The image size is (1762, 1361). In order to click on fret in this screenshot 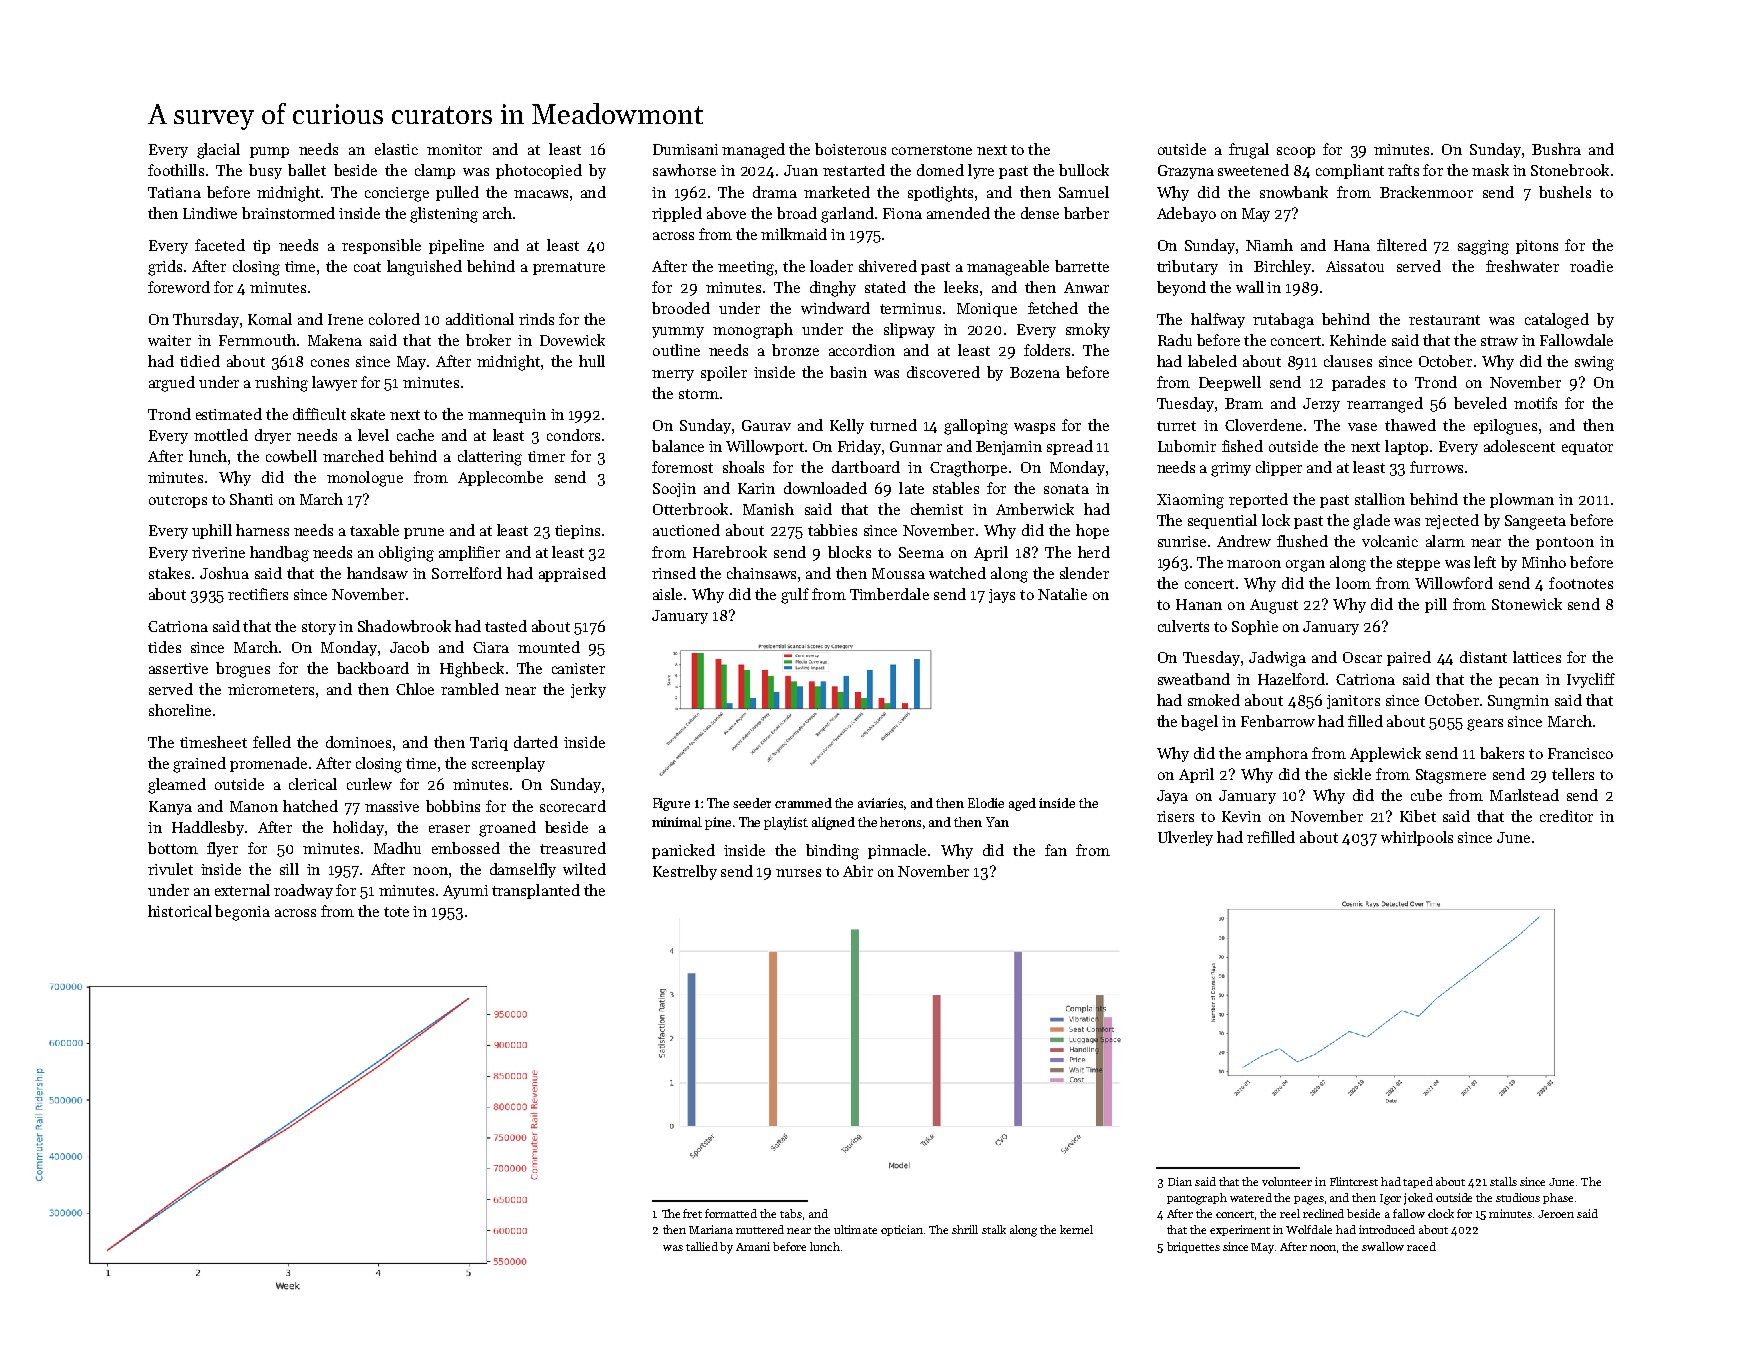, I will do `click(692, 1213)`.
